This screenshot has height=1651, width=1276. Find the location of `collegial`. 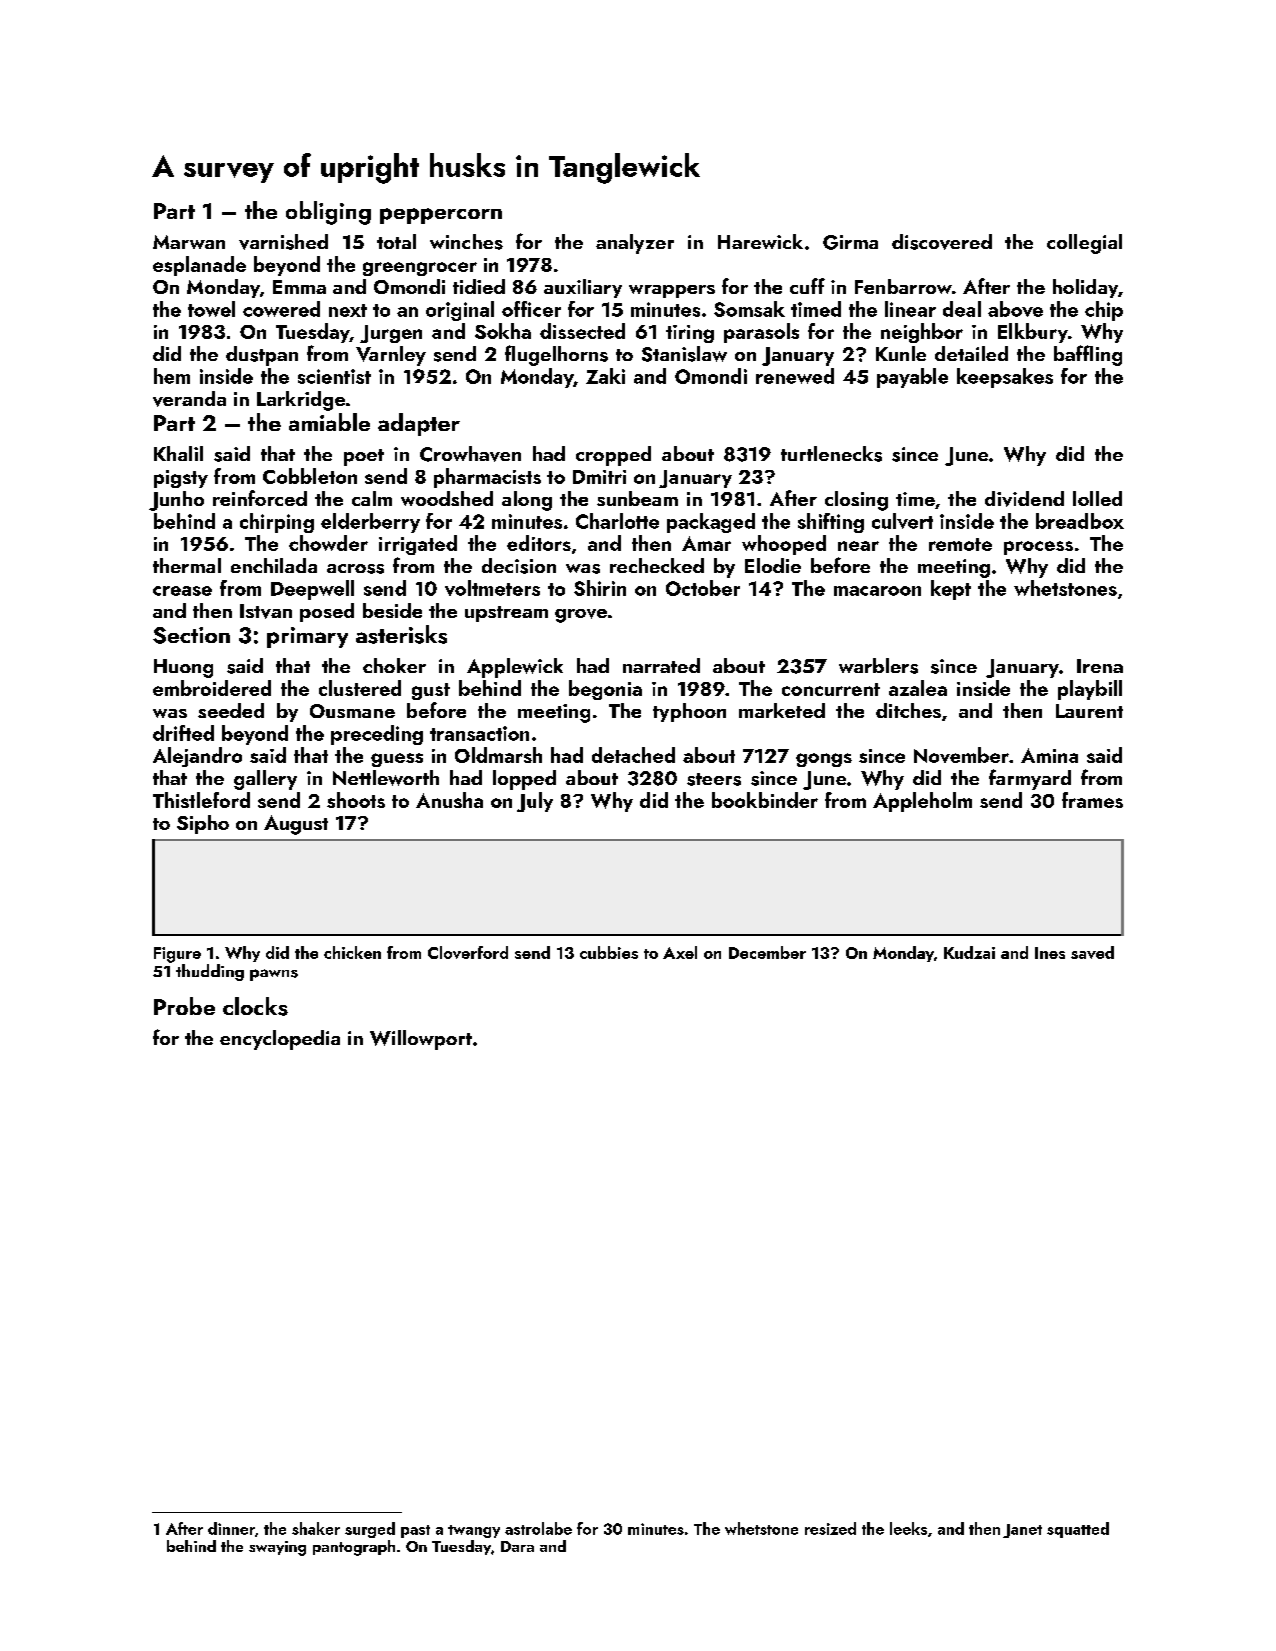

collegial is located at coordinates (1084, 244).
